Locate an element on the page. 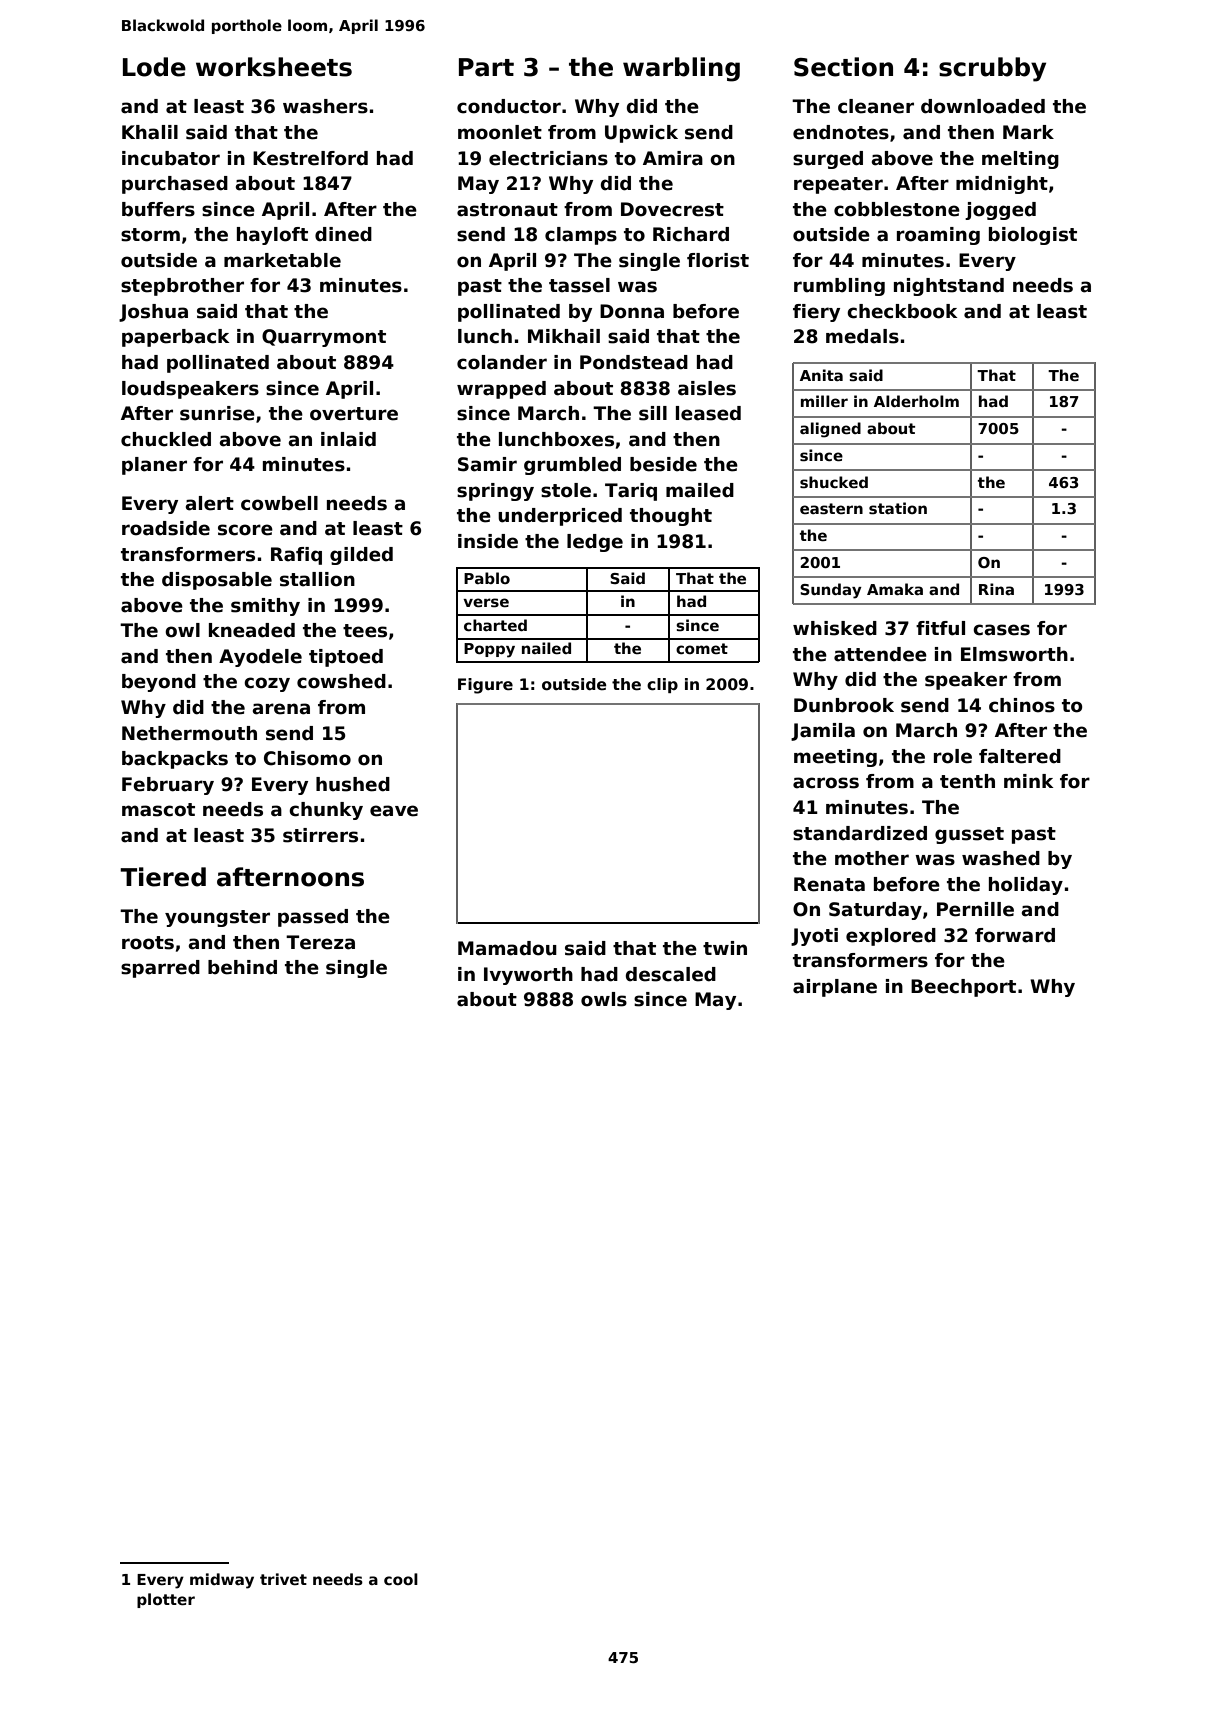  stallion is located at coordinates (317, 579).
